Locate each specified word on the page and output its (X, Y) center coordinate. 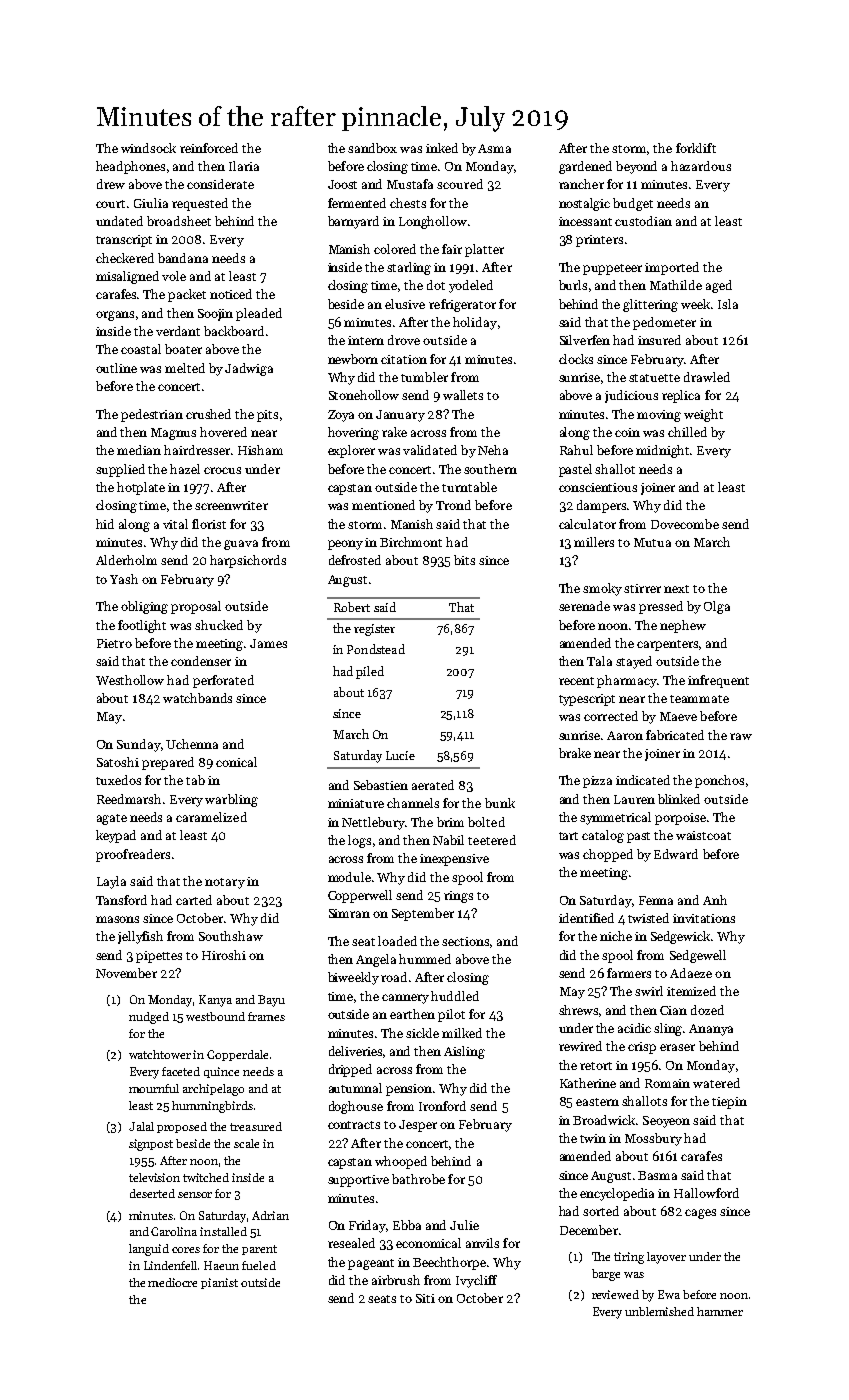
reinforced (209, 148)
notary (225, 883)
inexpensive (454, 860)
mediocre (172, 1282)
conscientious (598, 487)
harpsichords (248, 561)
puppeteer (612, 269)
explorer (351, 451)
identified (586, 918)
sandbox (372, 148)
